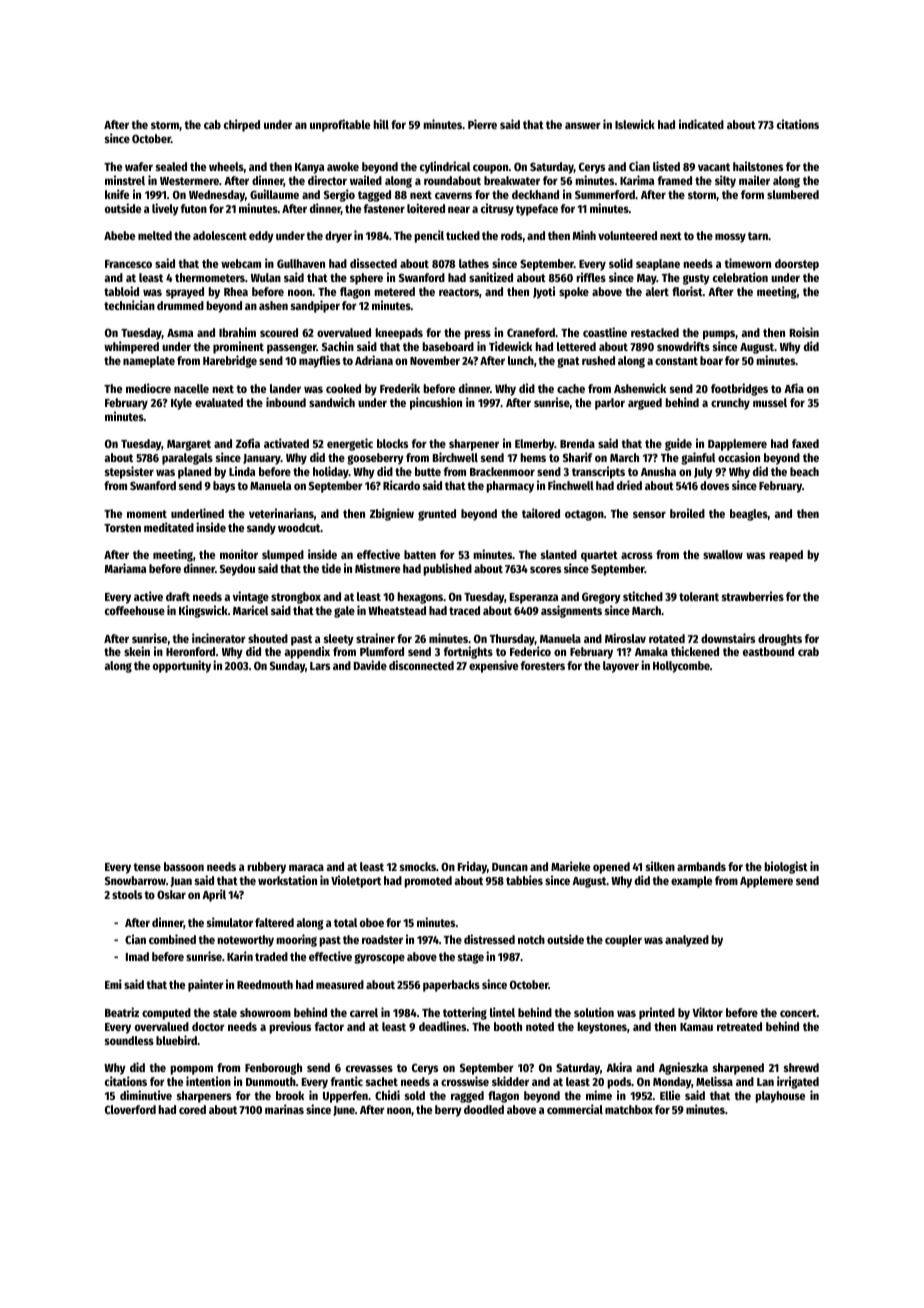 Image resolution: width=924 pixels, height=1308 pixels. I want to click on Davide, so click(370, 665).
